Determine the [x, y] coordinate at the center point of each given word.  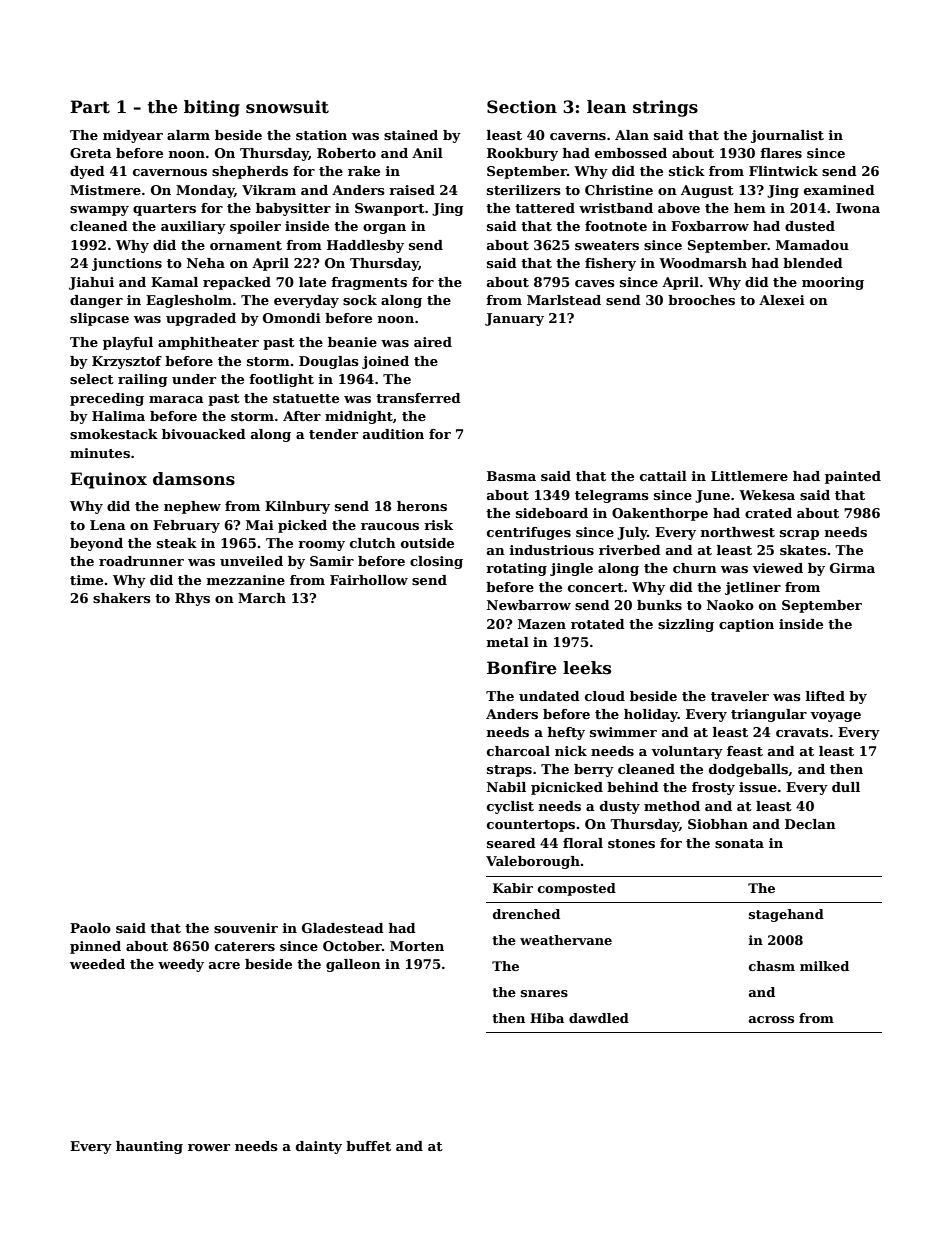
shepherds [250, 172]
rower [209, 1147]
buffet [368, 1146]
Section [522, 107]
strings [665, 108]
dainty [319, 1147]
